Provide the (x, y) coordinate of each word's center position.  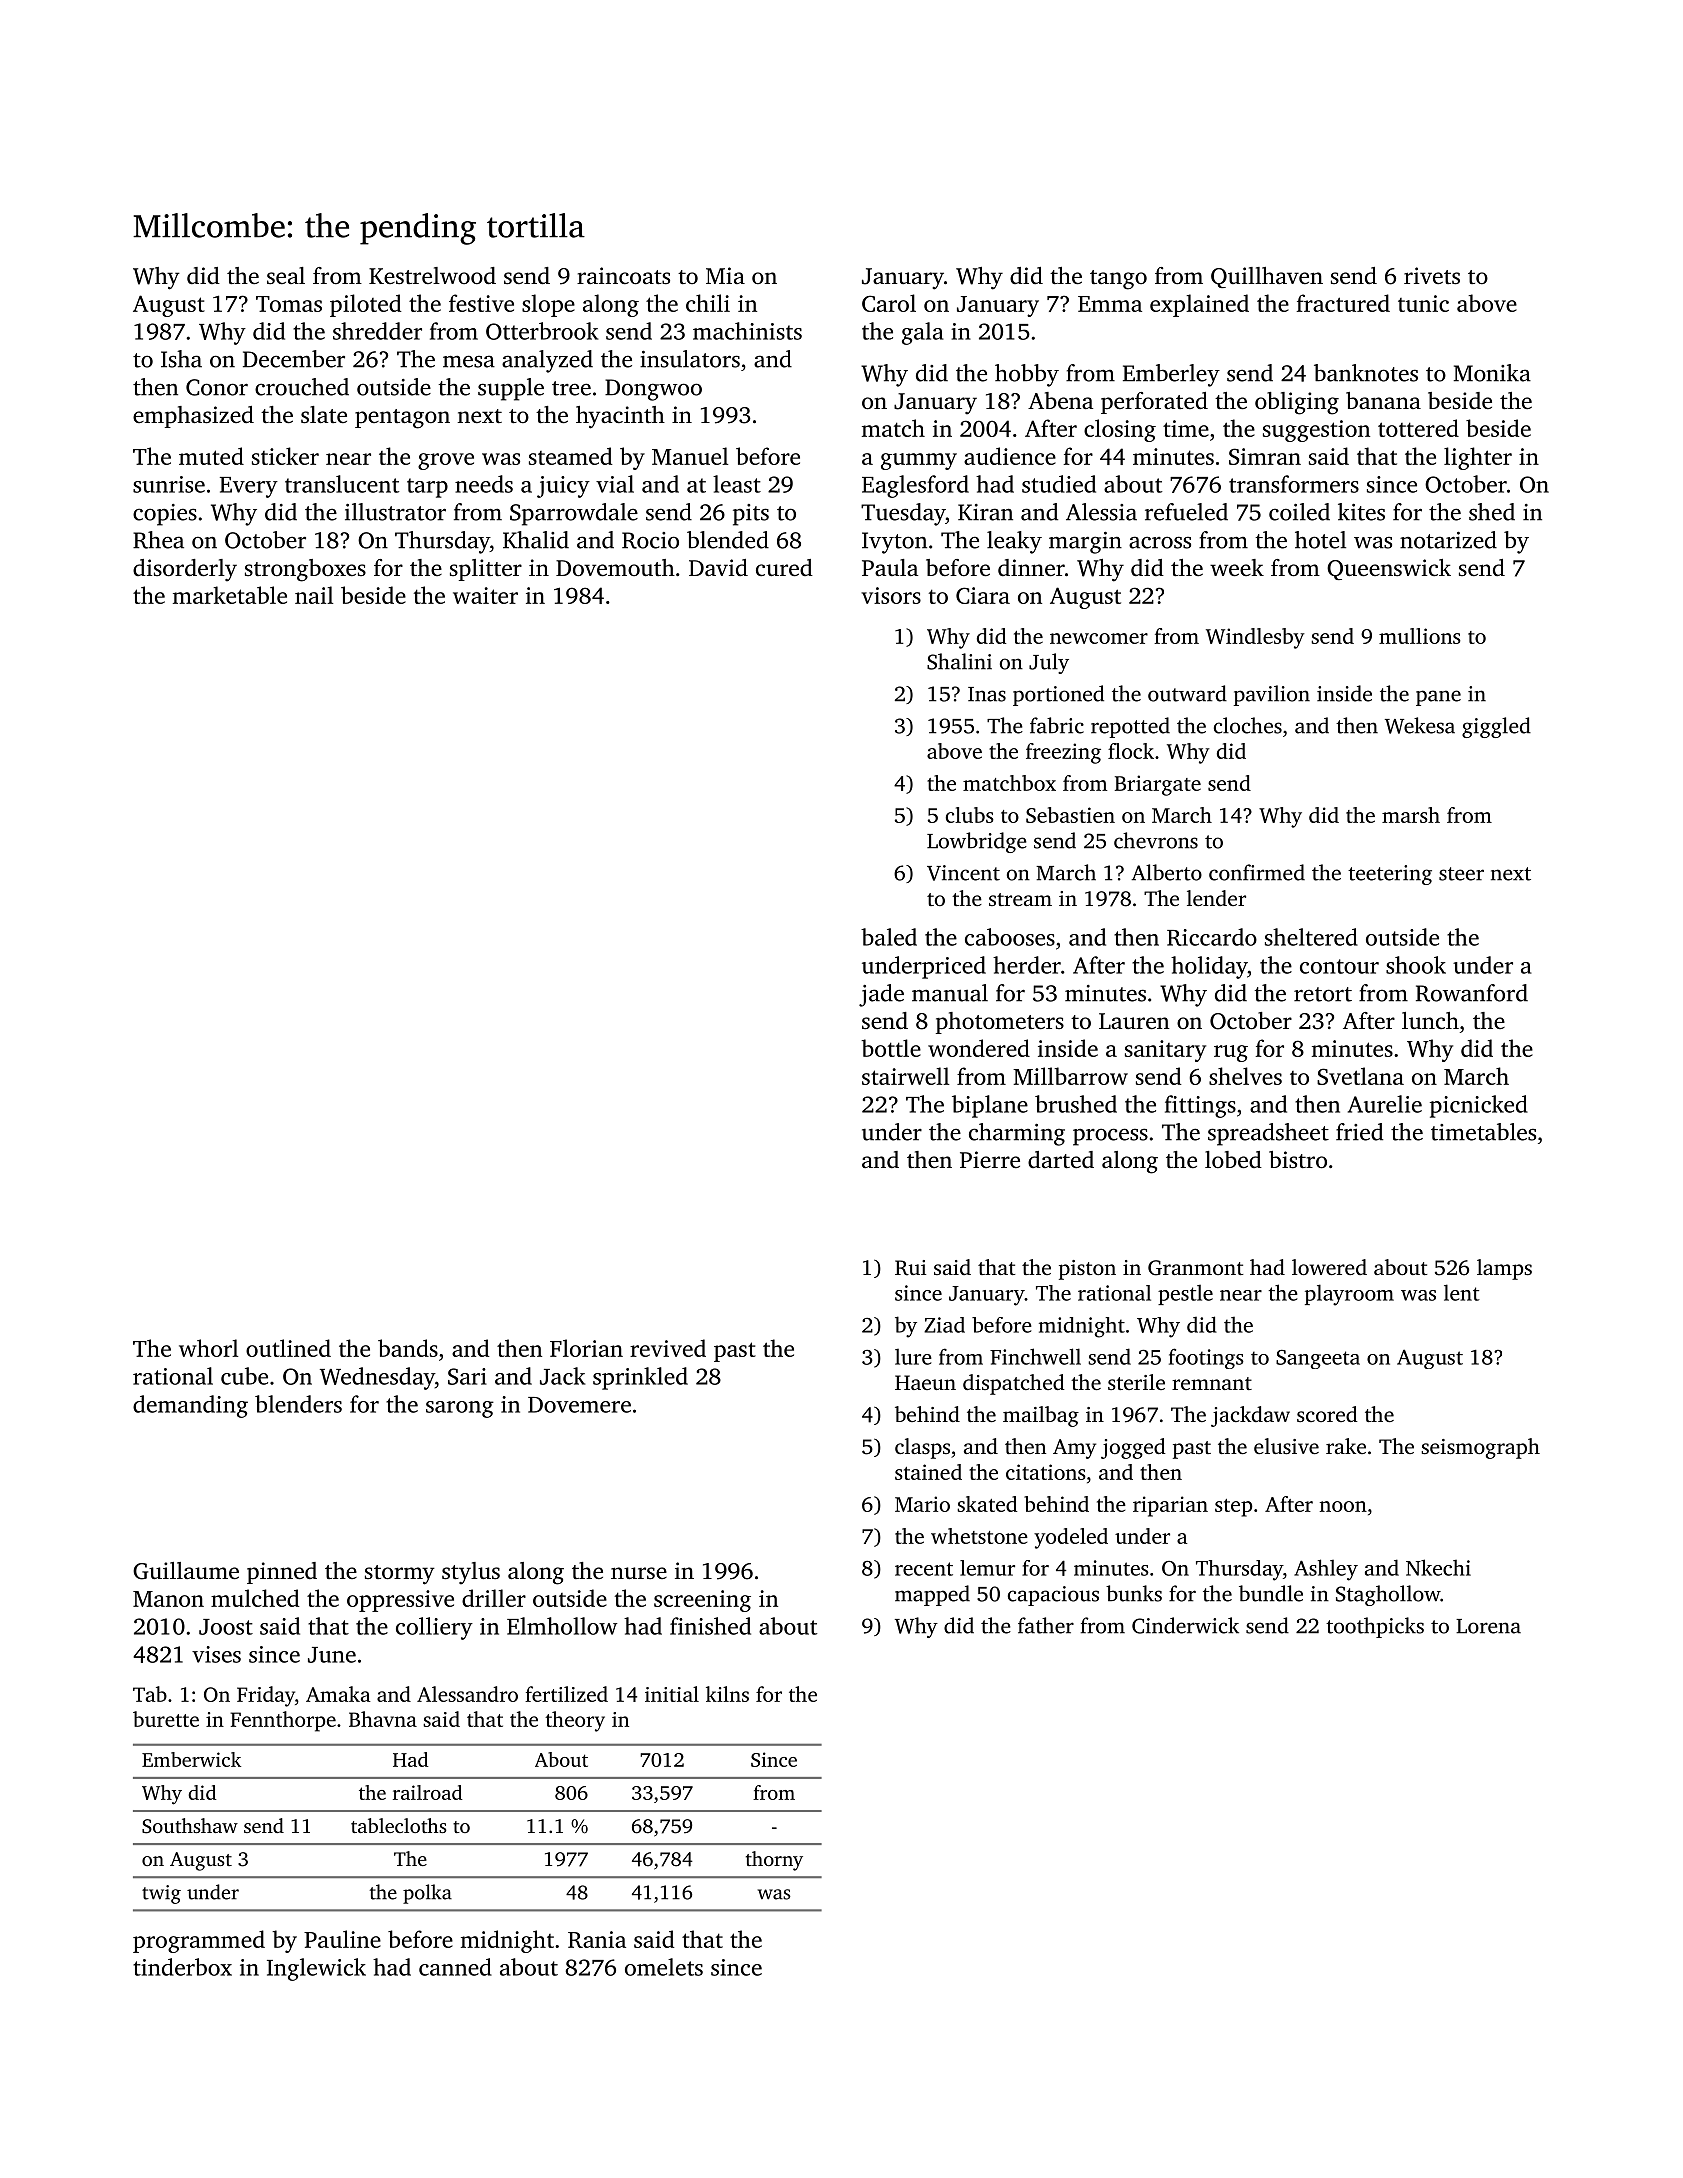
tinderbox (182, 1967)
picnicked (1479, 1106)
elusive (1286, 1446)
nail (314, 595)
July (1049, 663)
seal (286, 275)
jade (881, 995)
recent (924, 1569)
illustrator (395, 512)
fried (1359, 1132)
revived (668, 1348)
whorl (208, 1348)
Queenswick (1389, 569)
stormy (400, 1575)
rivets (1432, 276)
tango (1118, 280)
